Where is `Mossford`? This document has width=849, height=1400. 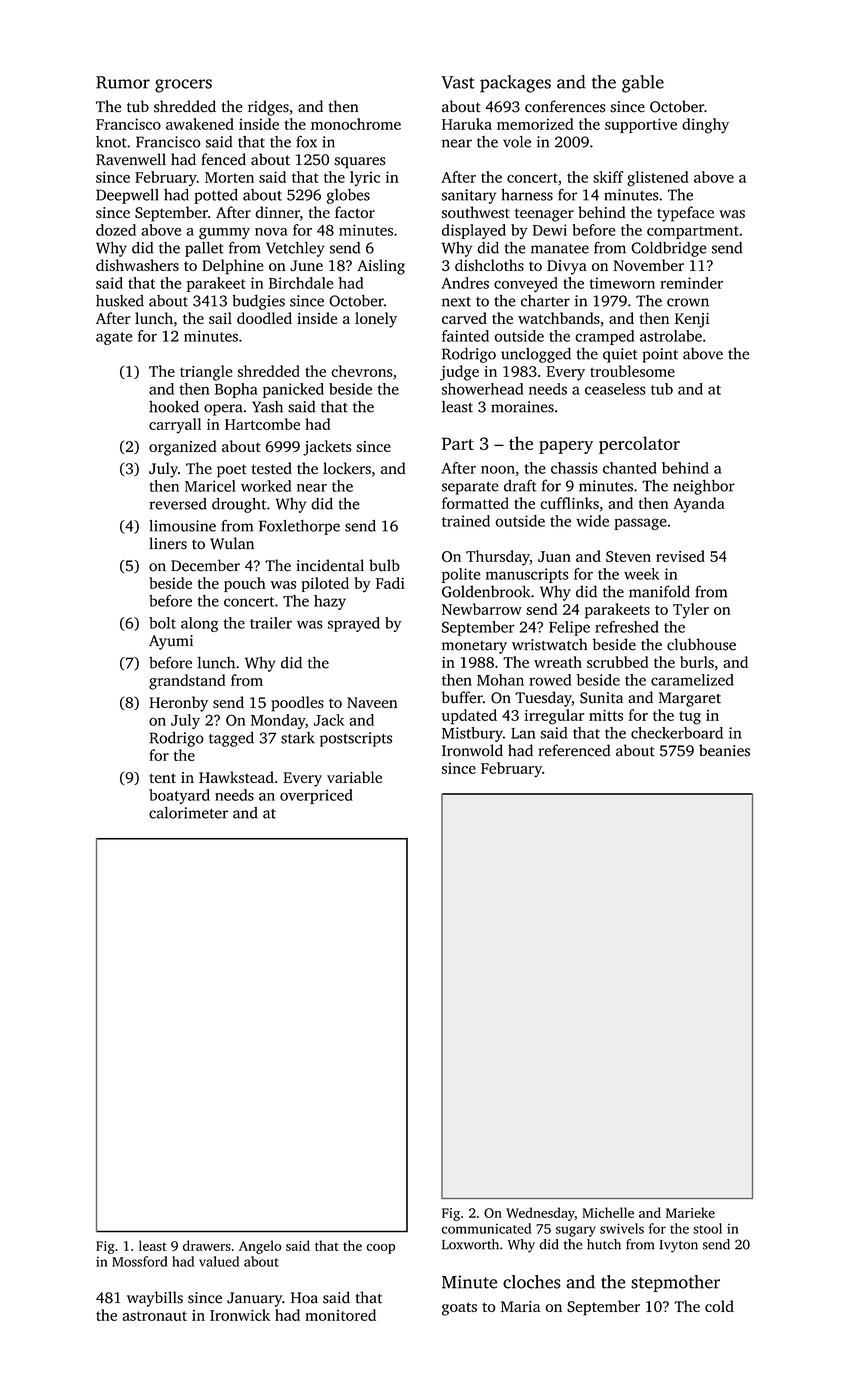 Mossford is located at coordinates (139, 1261).
